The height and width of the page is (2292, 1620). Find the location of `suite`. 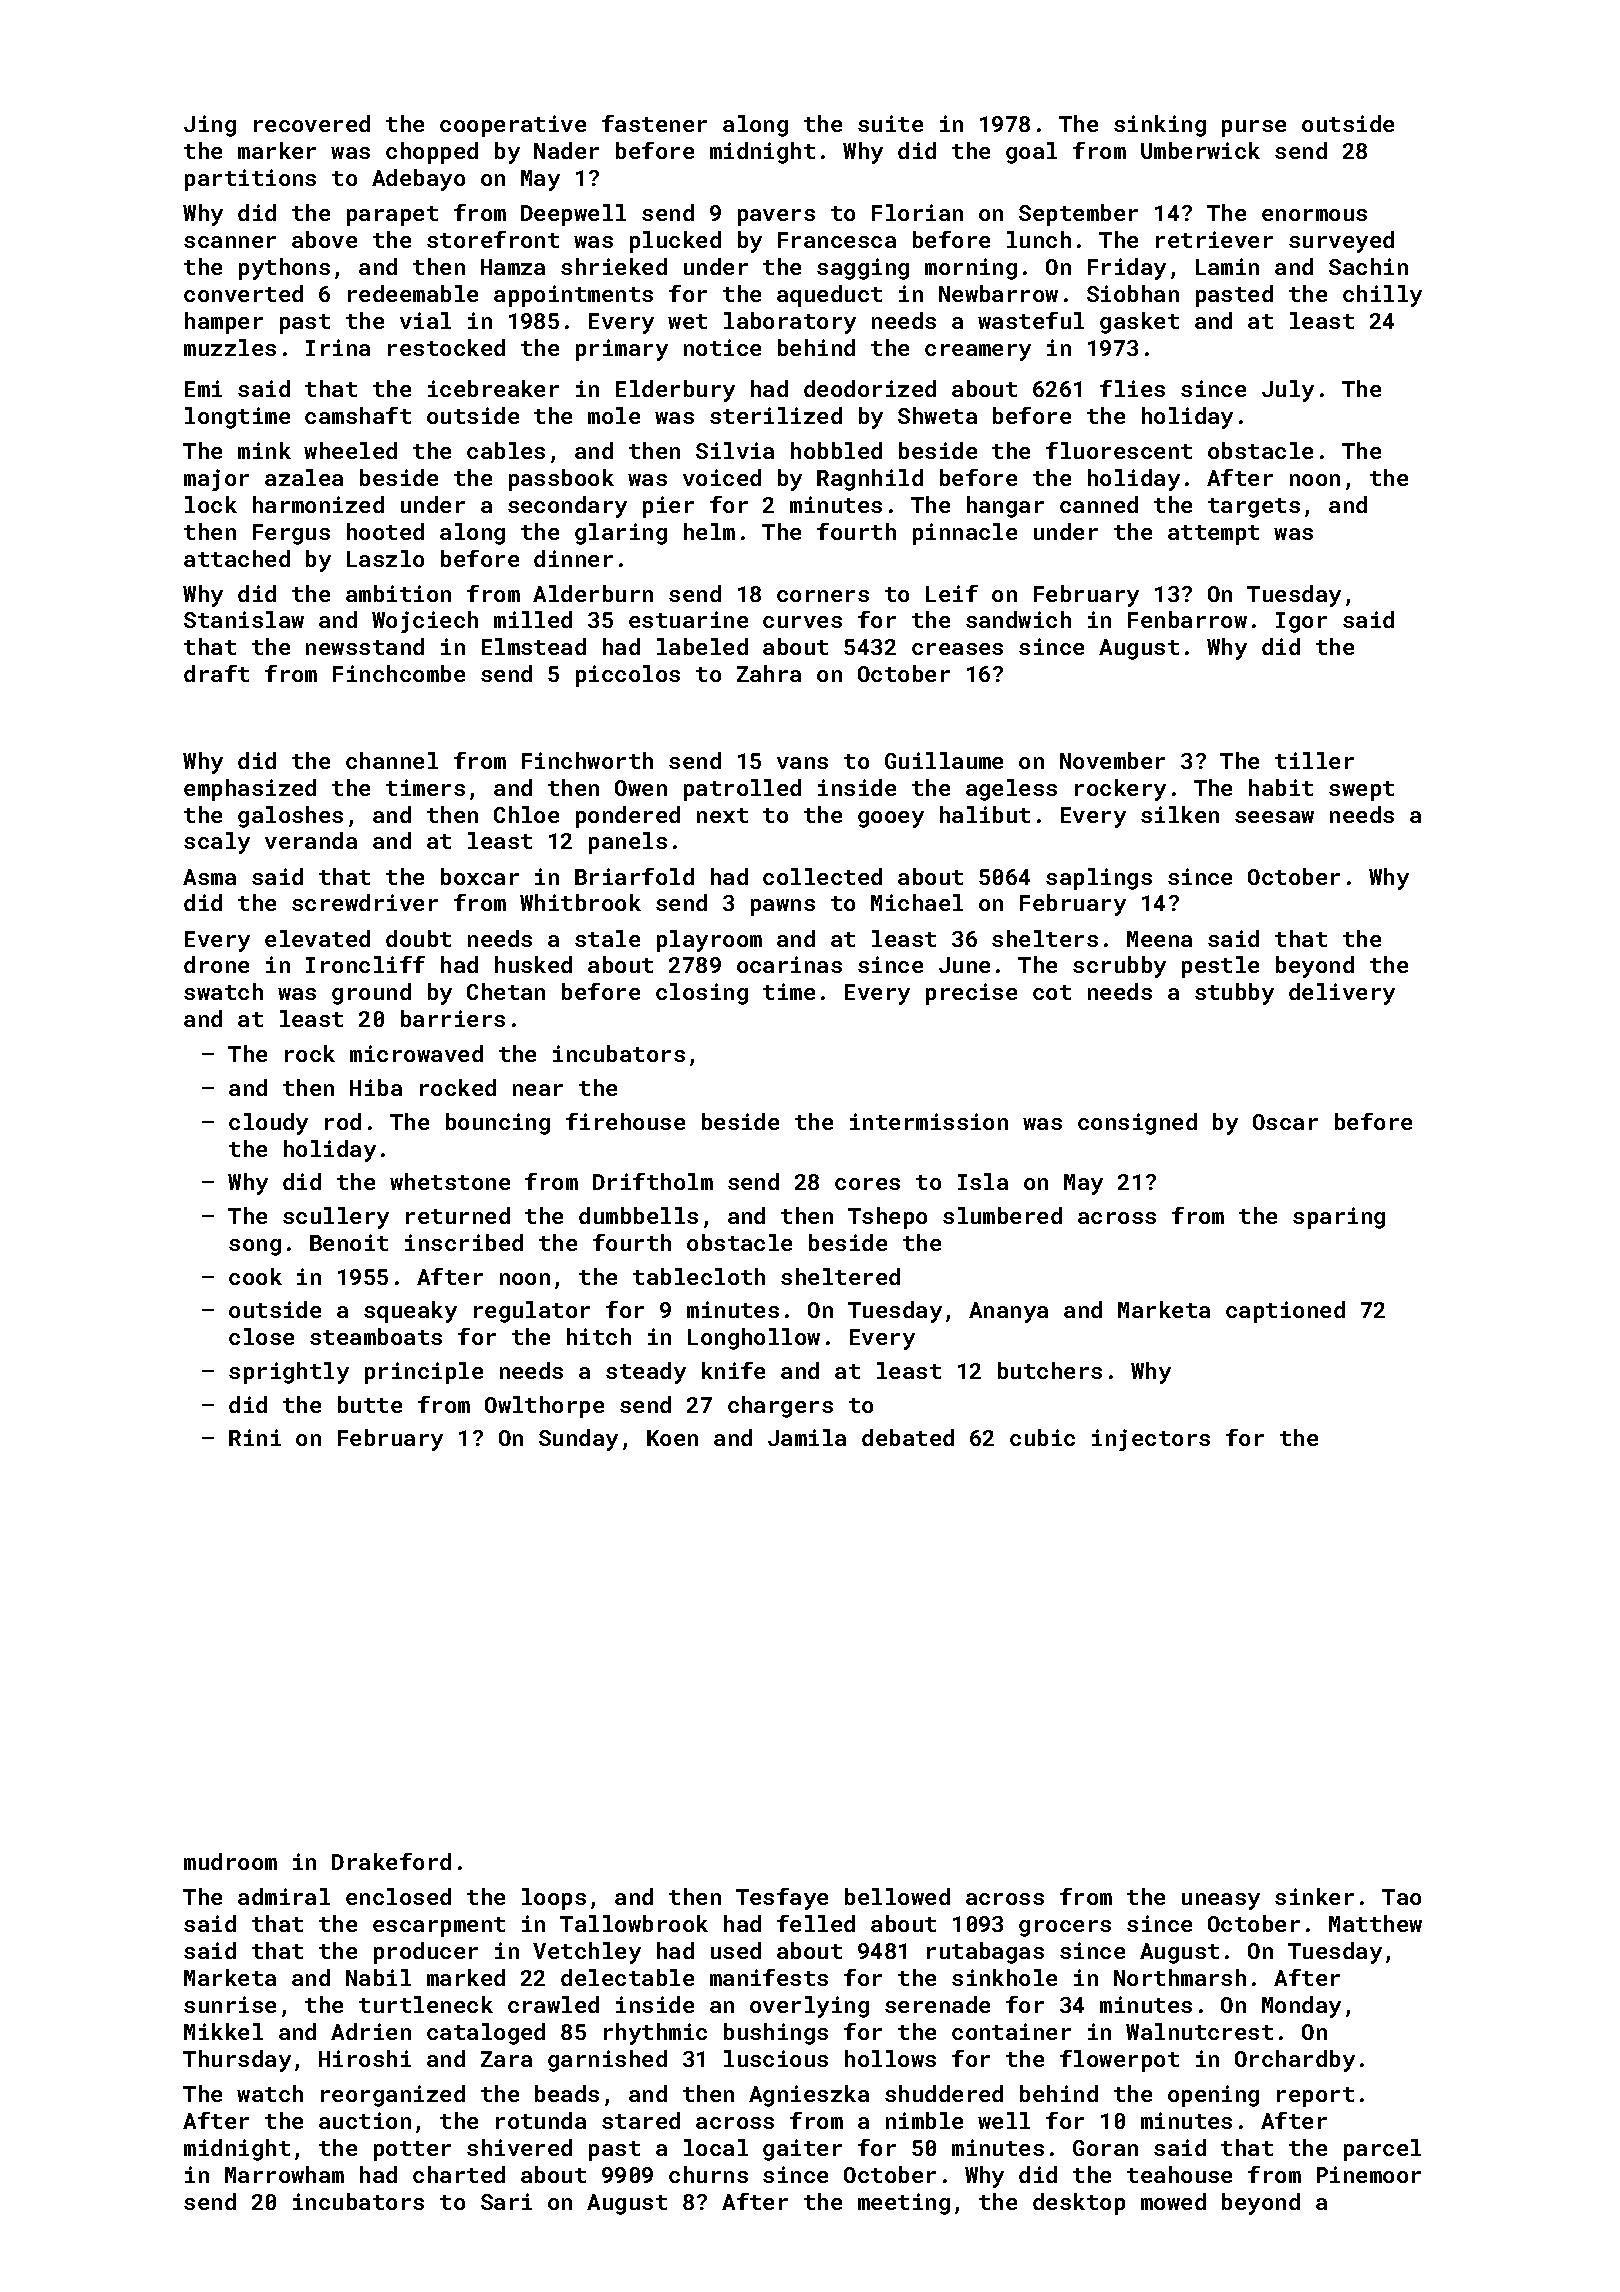

suite is located at coordinates (890, 123).
